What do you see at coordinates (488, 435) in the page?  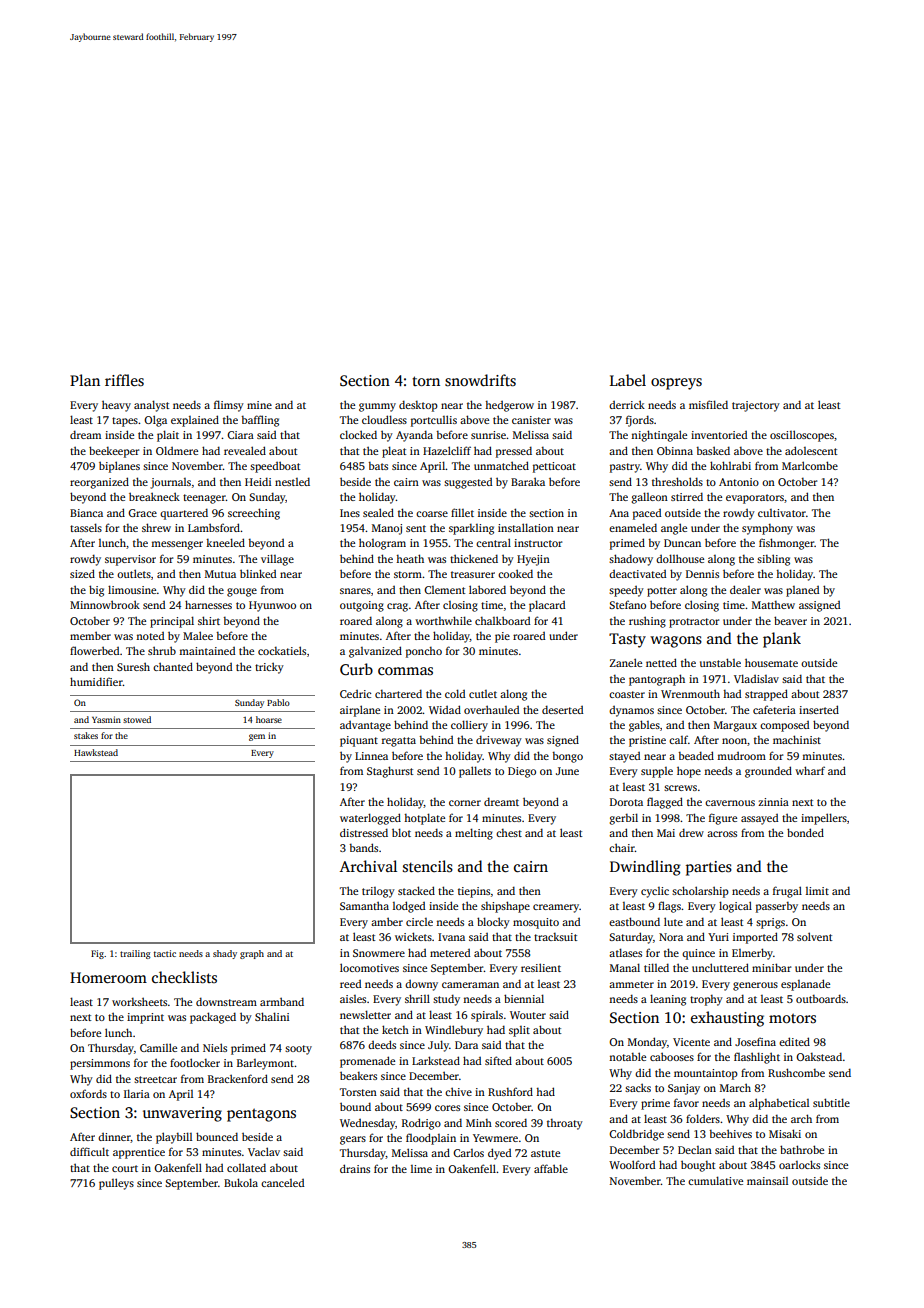 I see `sunrise` at bounding box center [488, 435].
